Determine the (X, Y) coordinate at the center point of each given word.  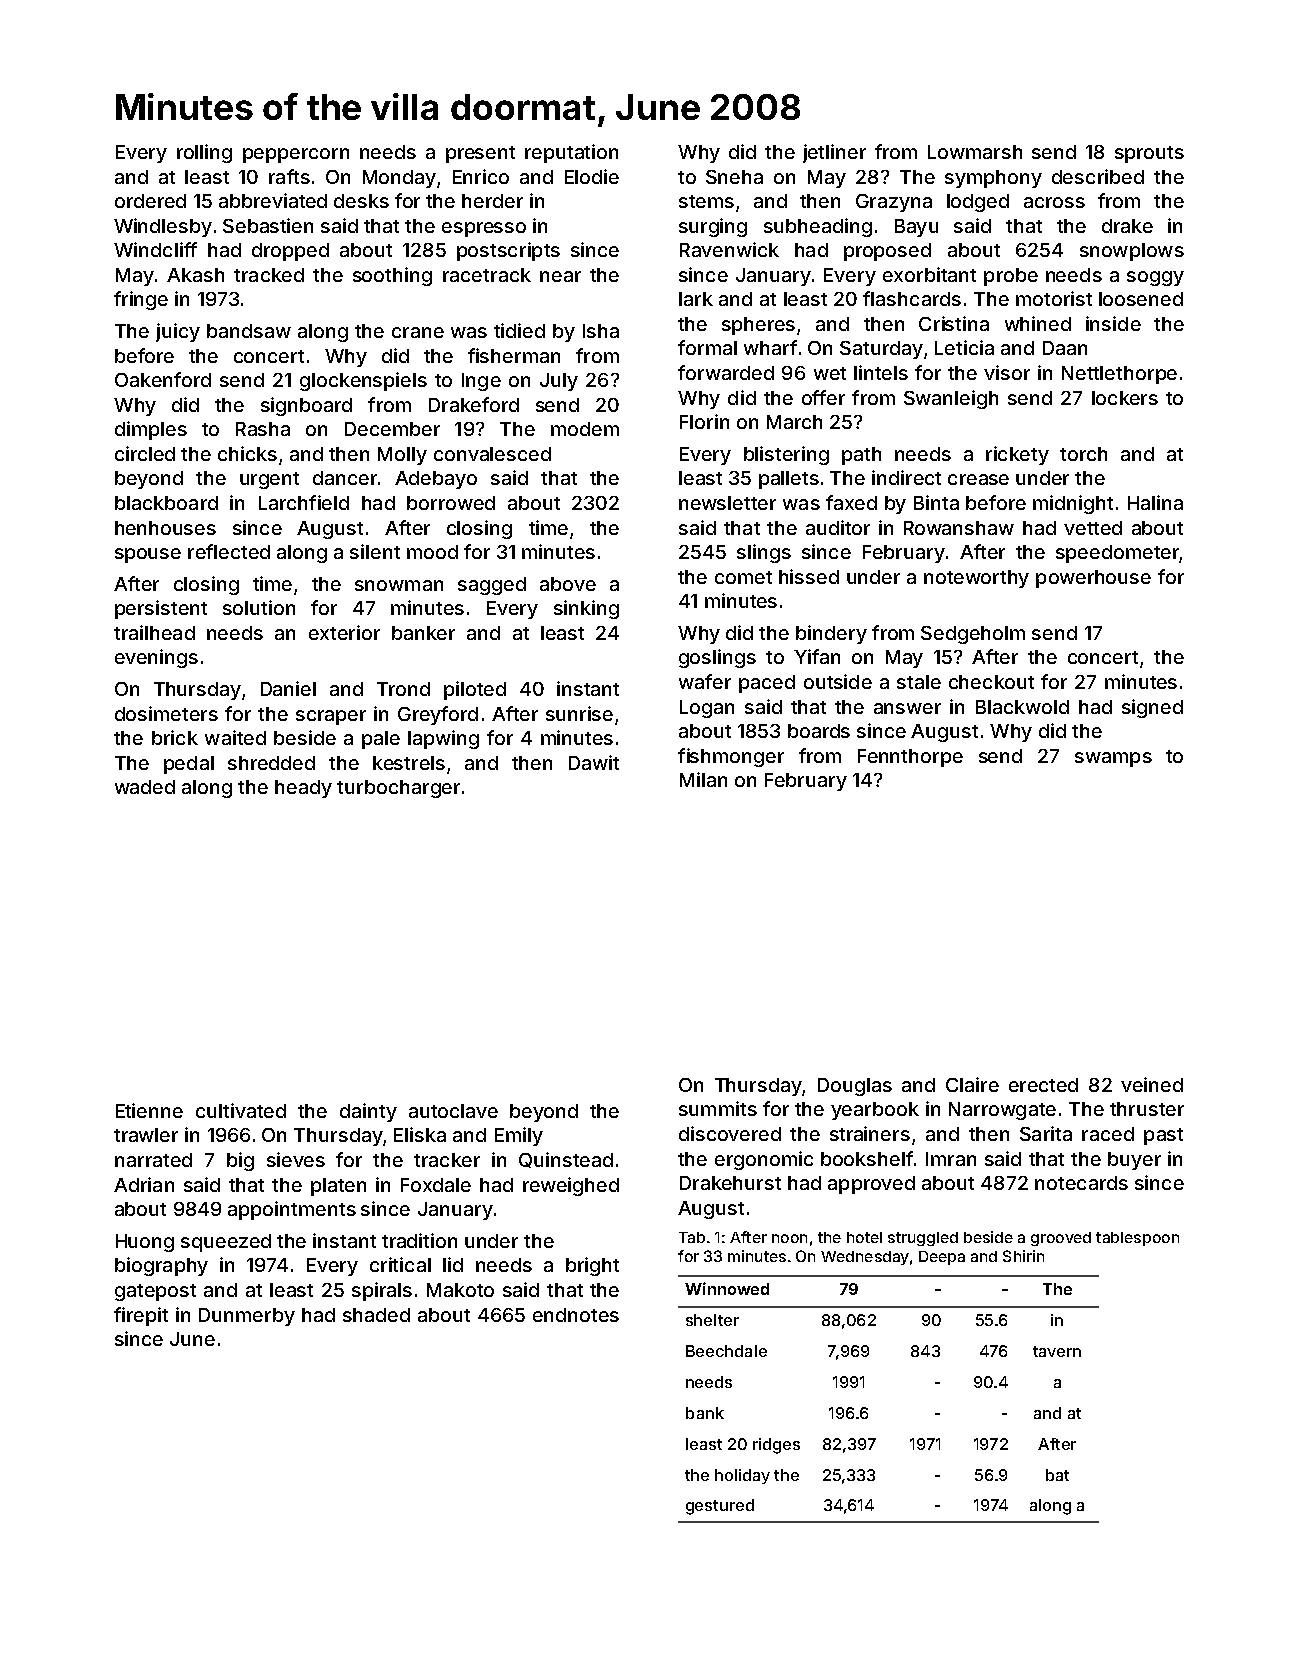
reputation (571, 153)
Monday (399, 179)
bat (1057, 1475)
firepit (141, 1316)
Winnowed (727, 1288)
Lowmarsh (975, 152)
